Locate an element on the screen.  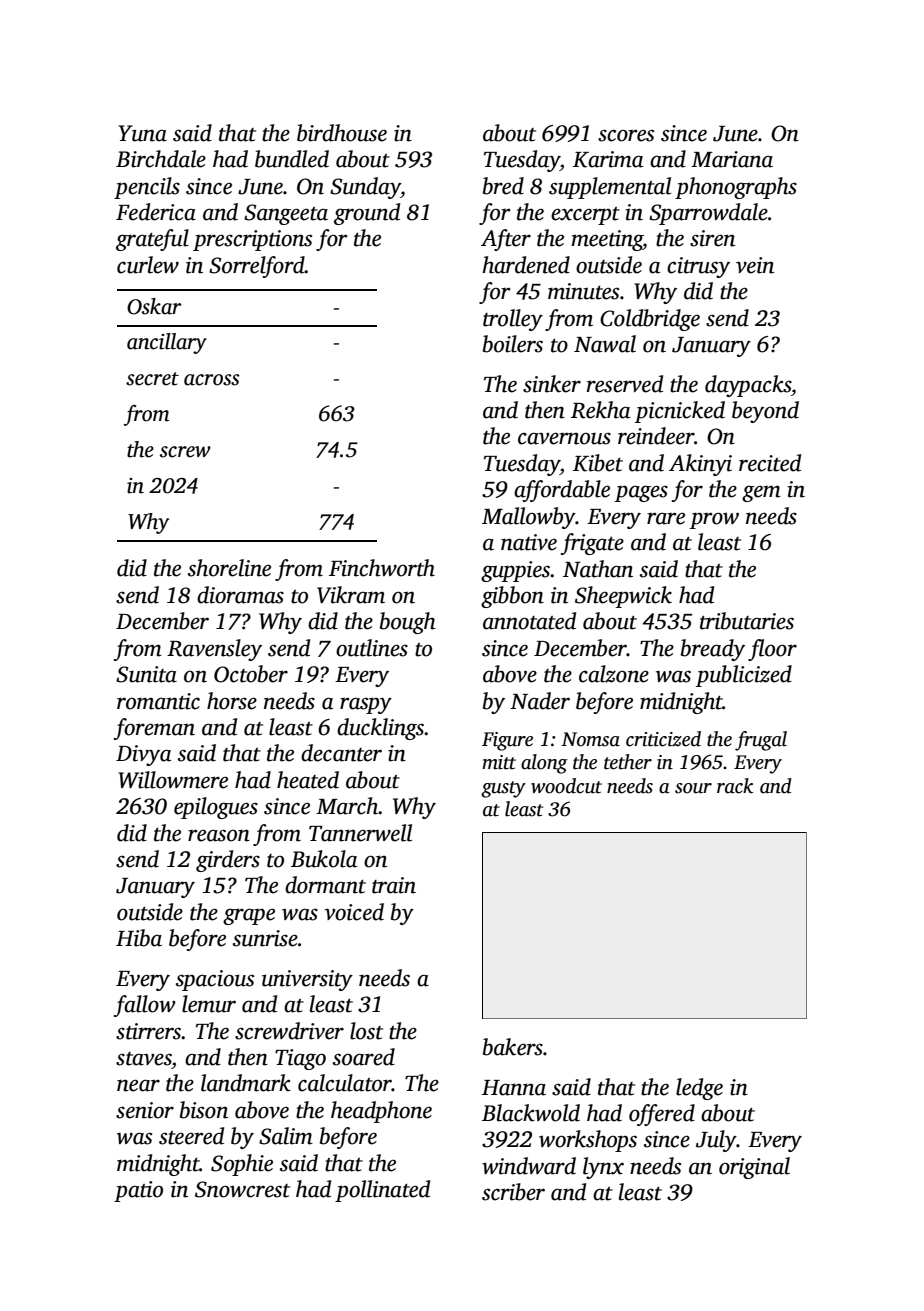
sour is located at coordinates (693, 788).
